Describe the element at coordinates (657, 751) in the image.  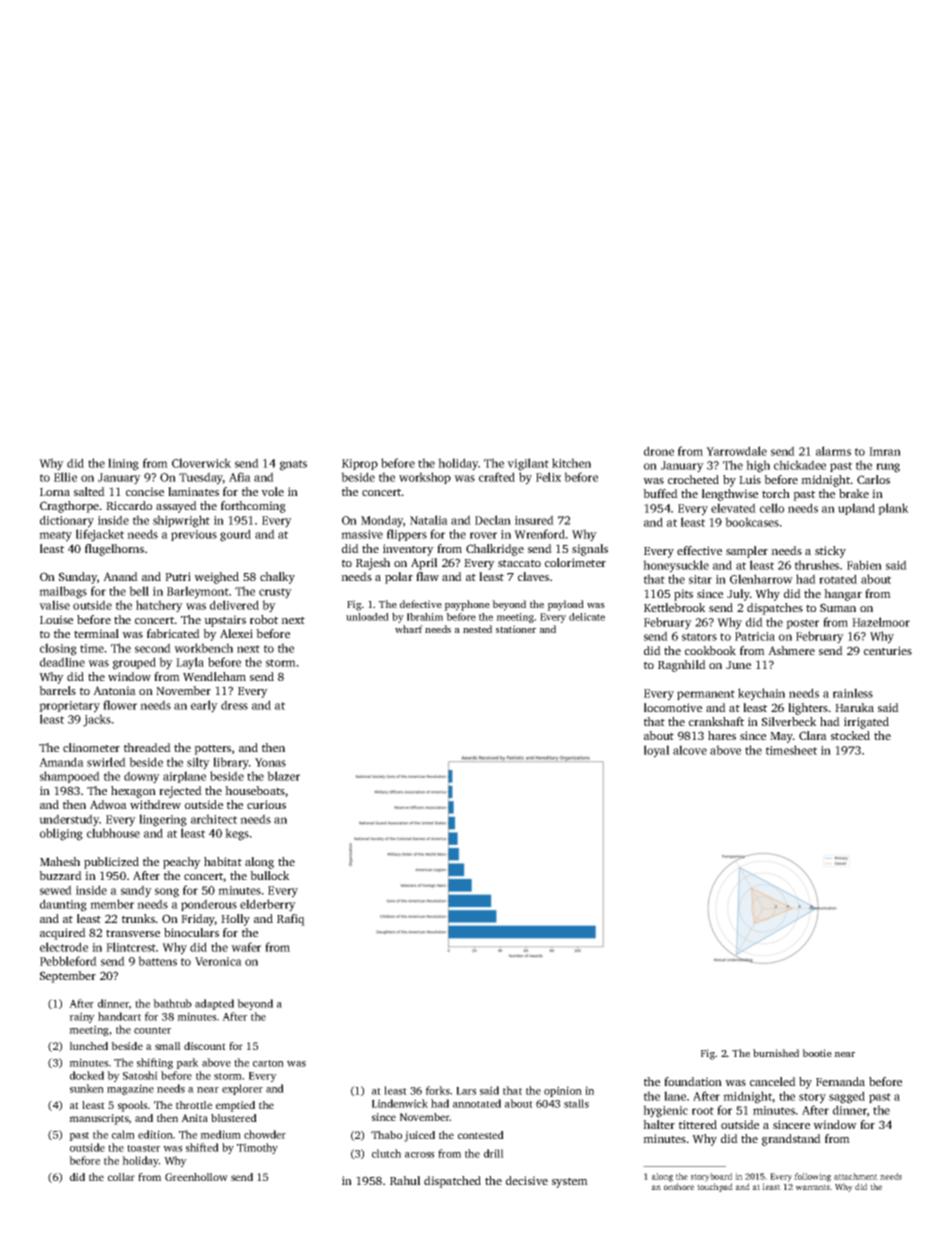
I see `loyal` at that location.
